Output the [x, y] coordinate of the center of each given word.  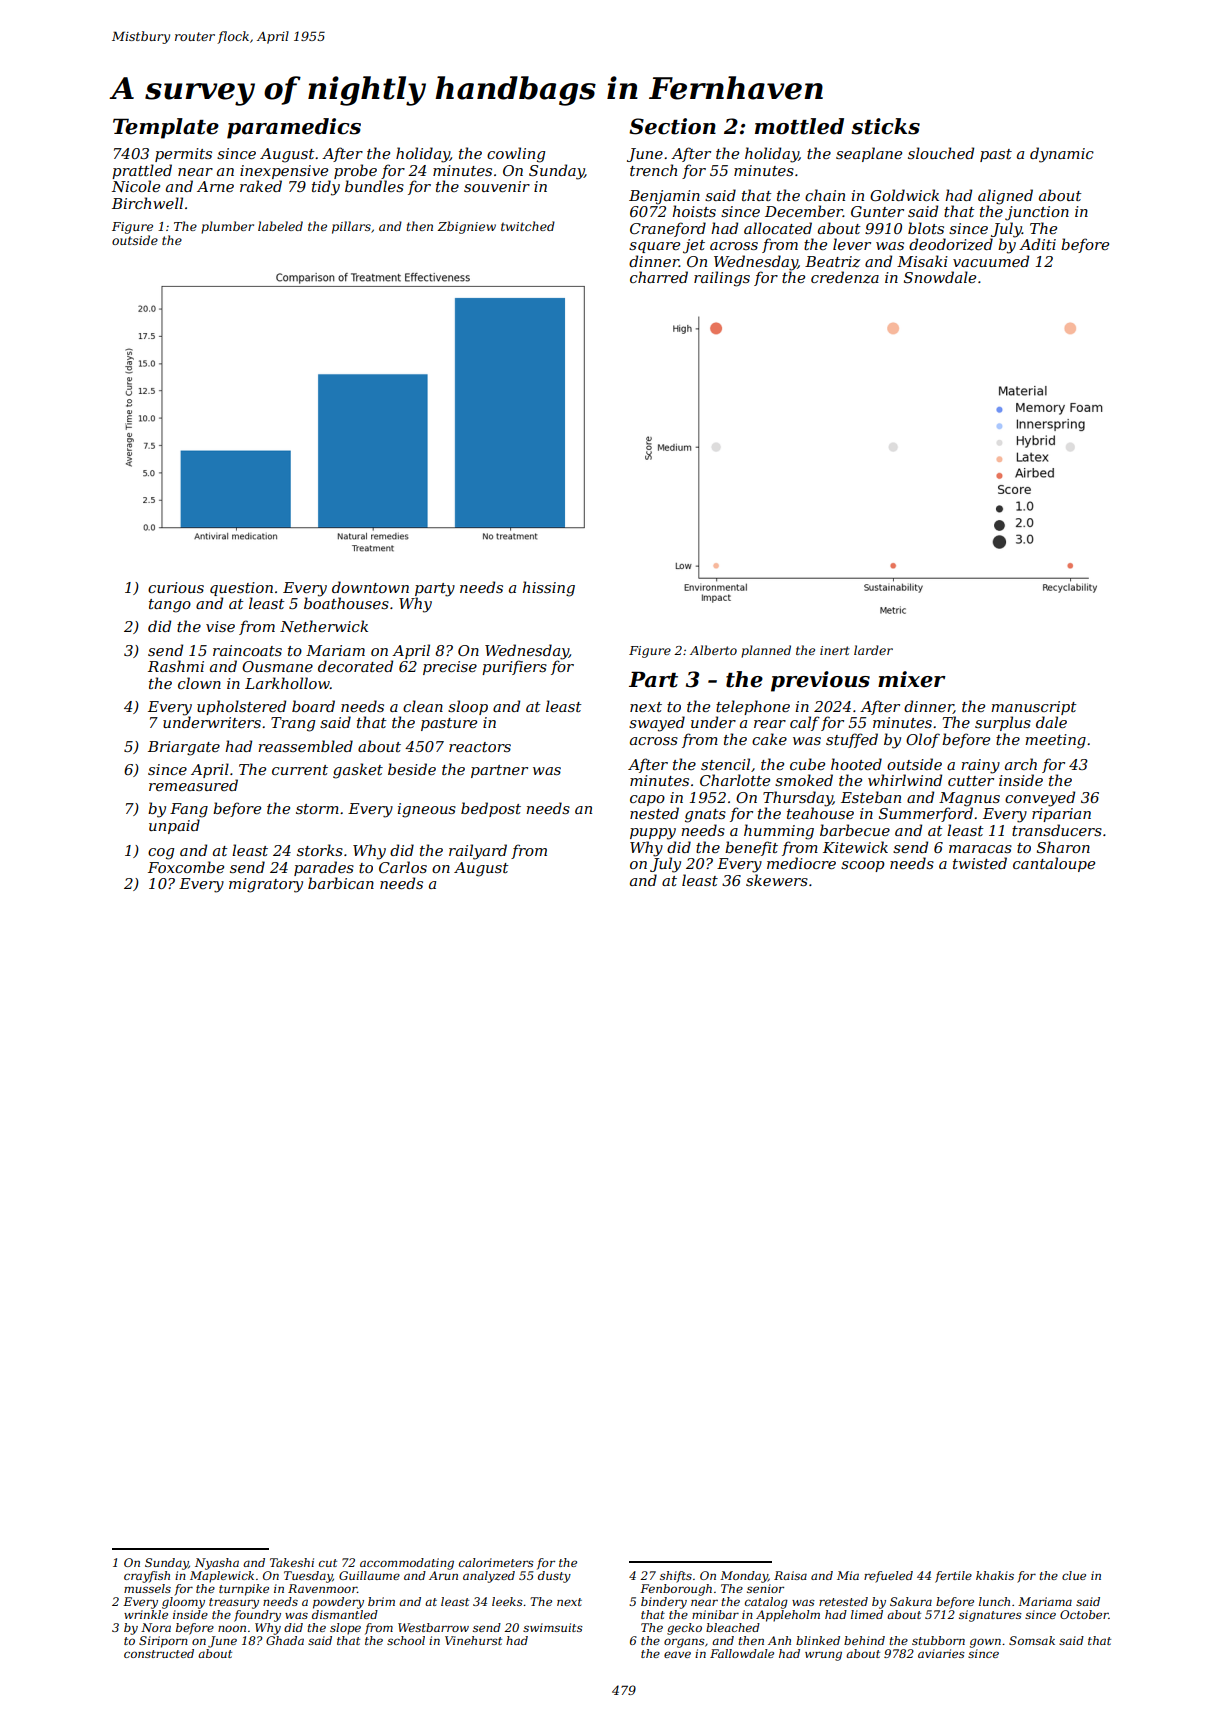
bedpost [491, 809]
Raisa [790, 1575]
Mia [848, 1575]
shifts [676, 1577]
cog [161, 854]
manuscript [1033, 708]
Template [166, 128]
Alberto [713, 650]
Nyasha [217, 1564]
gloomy [183, 1603]
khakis [995, 1575]
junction [1037, 213]
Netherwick [324, 626]
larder [873, 650]
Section [672, 126]
